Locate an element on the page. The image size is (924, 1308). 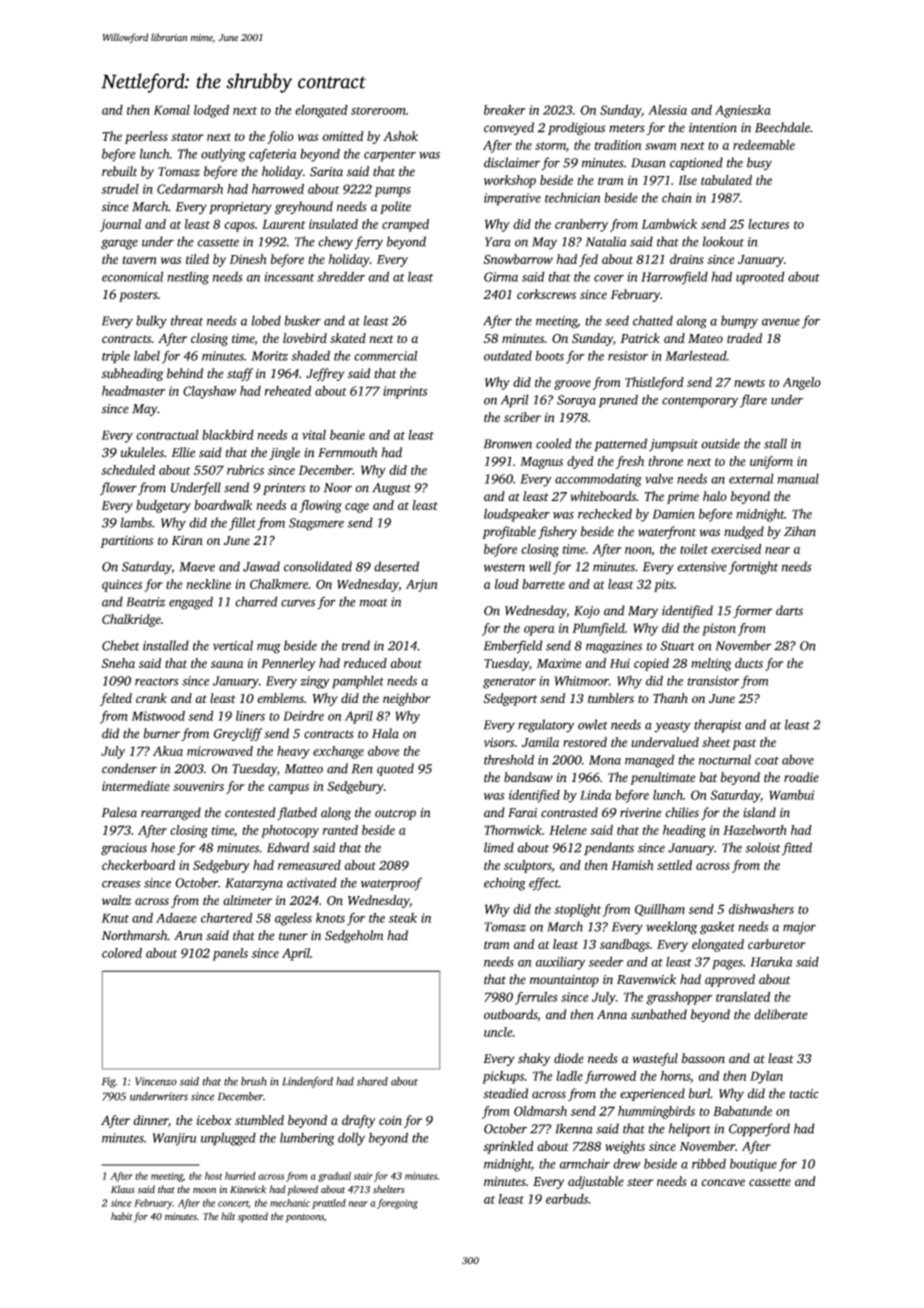
foregoing is located at coordinates (397, 1204).
